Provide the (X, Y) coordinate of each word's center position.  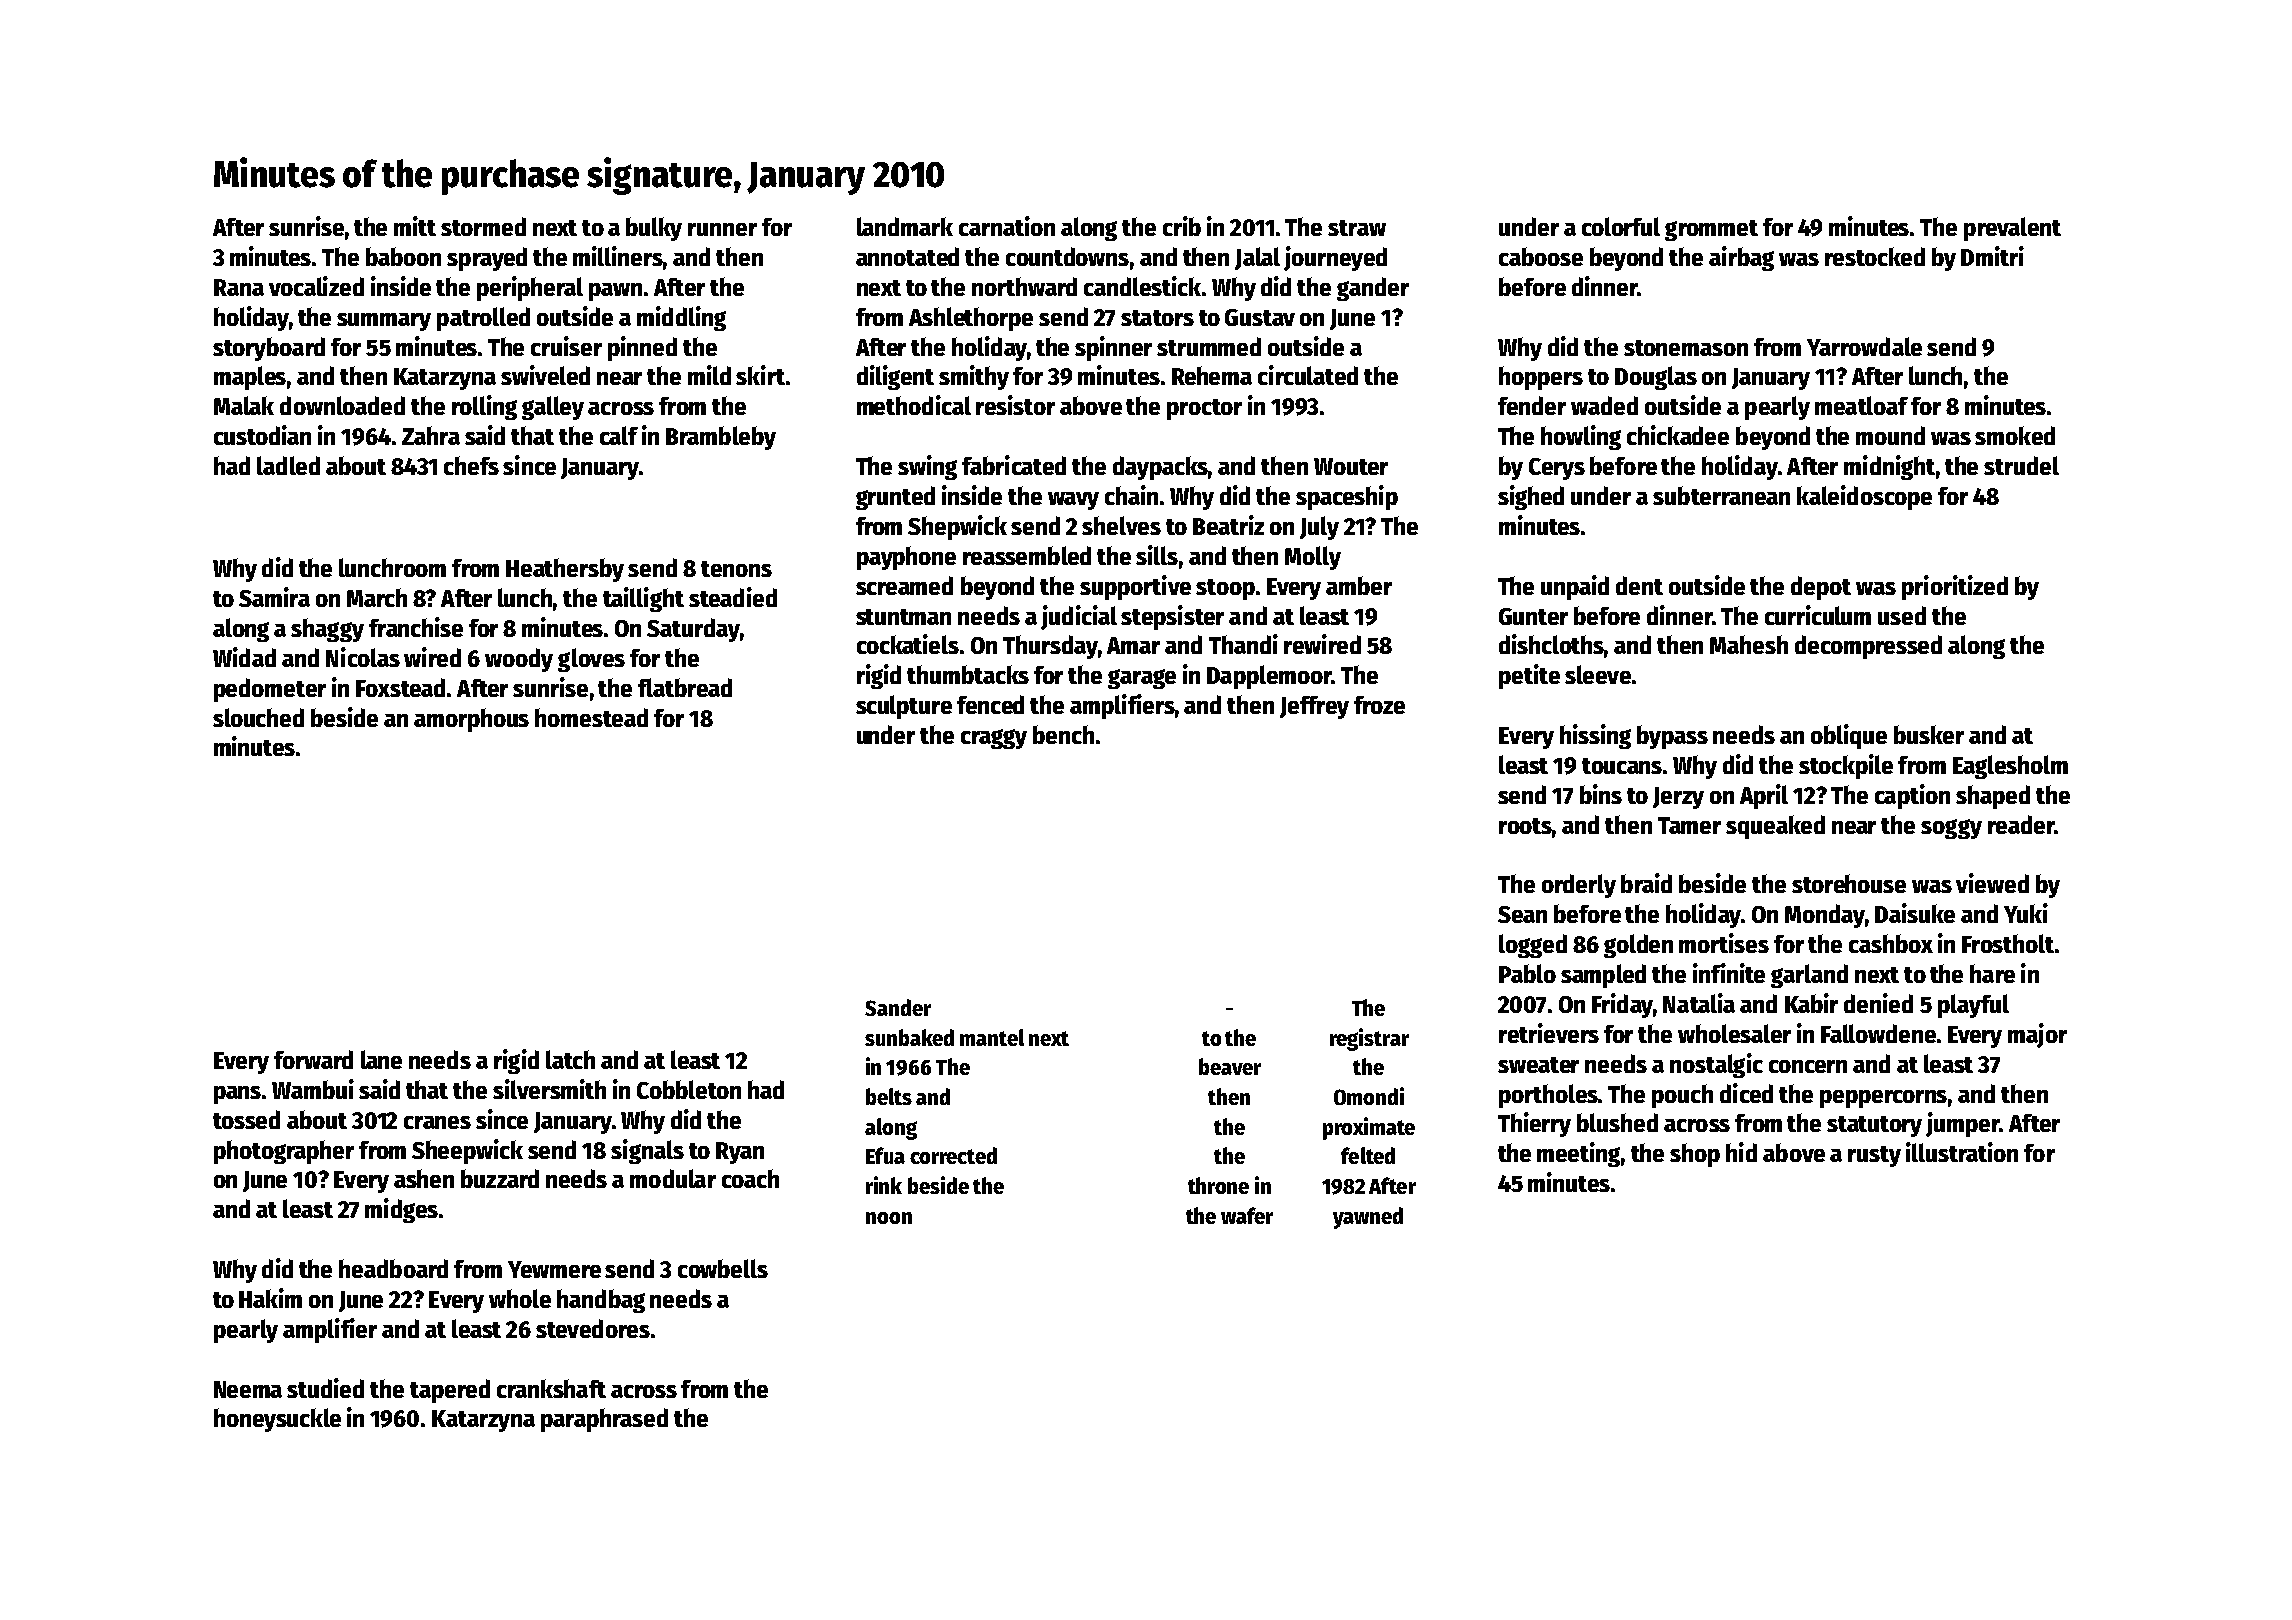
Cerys (1557, 469)
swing (927, 467)
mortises (1724, 943)
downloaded (342, 405)
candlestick (1142, 286)
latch (570, 1059)
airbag (1741, 258)
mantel (992, 1037)
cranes (437, 1122)
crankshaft (551, 1388)
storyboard (269, 349)
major (2037, 1035)
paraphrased (604, 1420)
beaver (1230, 1066)
